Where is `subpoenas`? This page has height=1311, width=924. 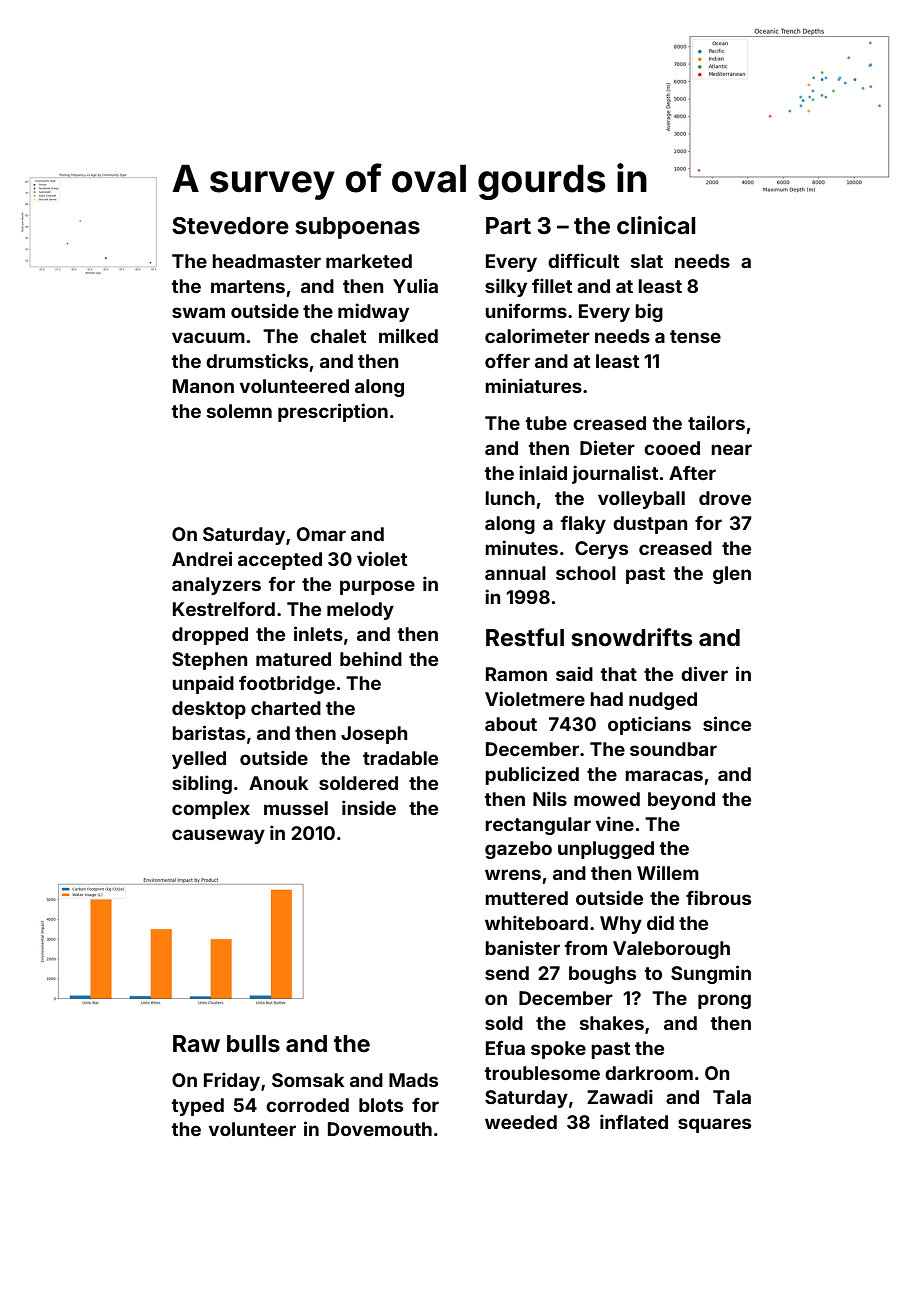
subpoenas is located at coordinates (358, 228).
